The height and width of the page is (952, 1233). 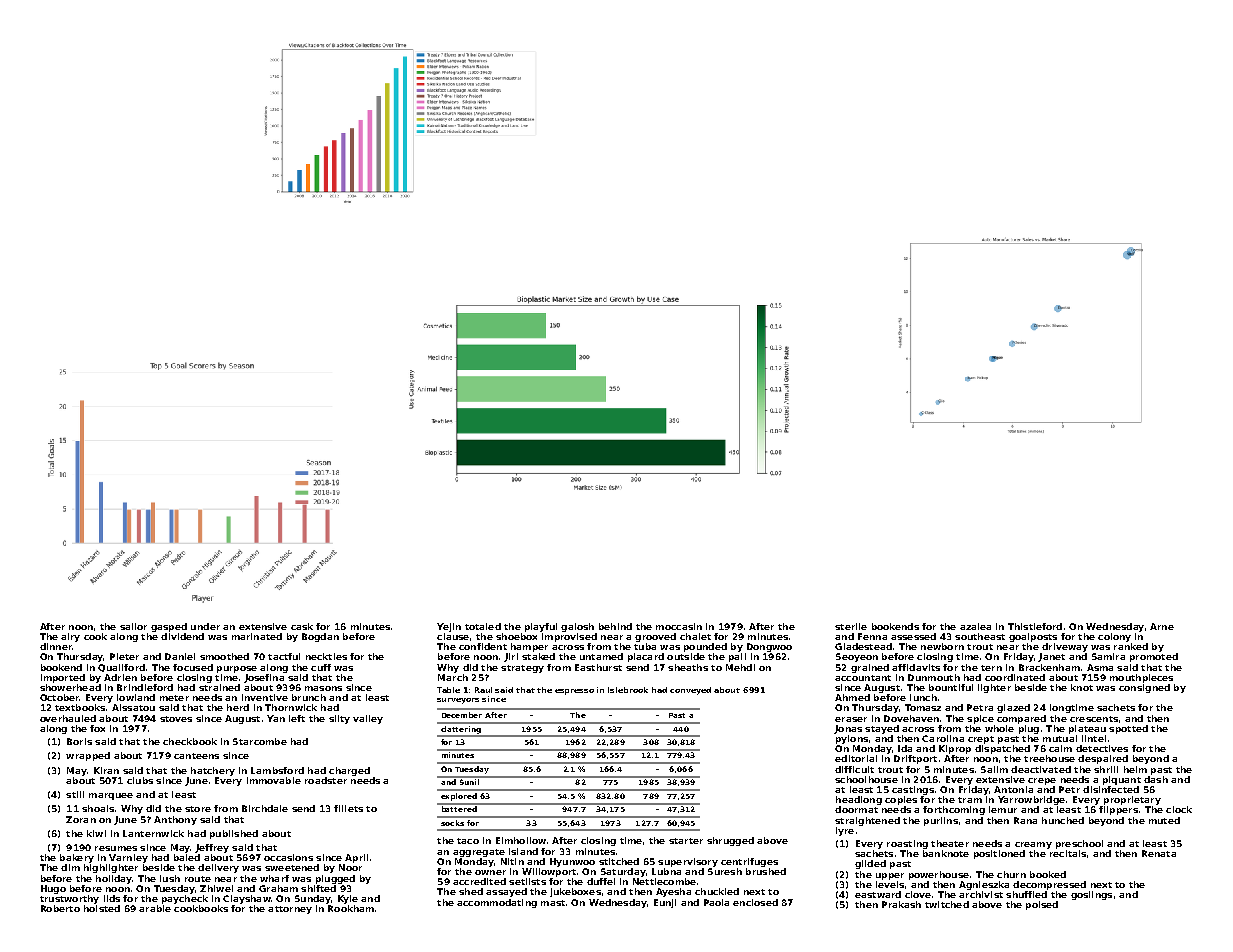 I want to click on hoisted, so click(x=102, y=908).
